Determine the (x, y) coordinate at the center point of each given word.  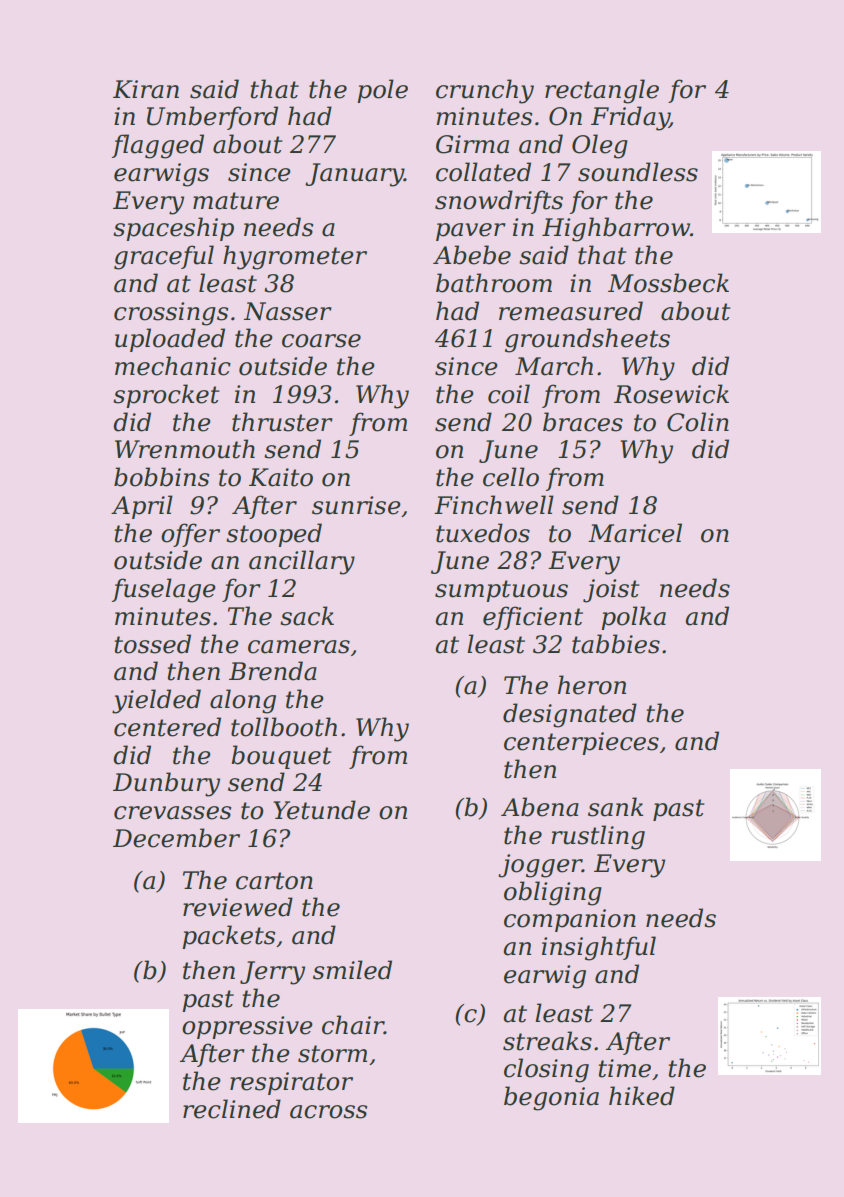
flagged (158, 146)
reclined (232, 1109)
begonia (551, 1098)
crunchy (485, 91)
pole (382, 91)
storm (332, 1054)
